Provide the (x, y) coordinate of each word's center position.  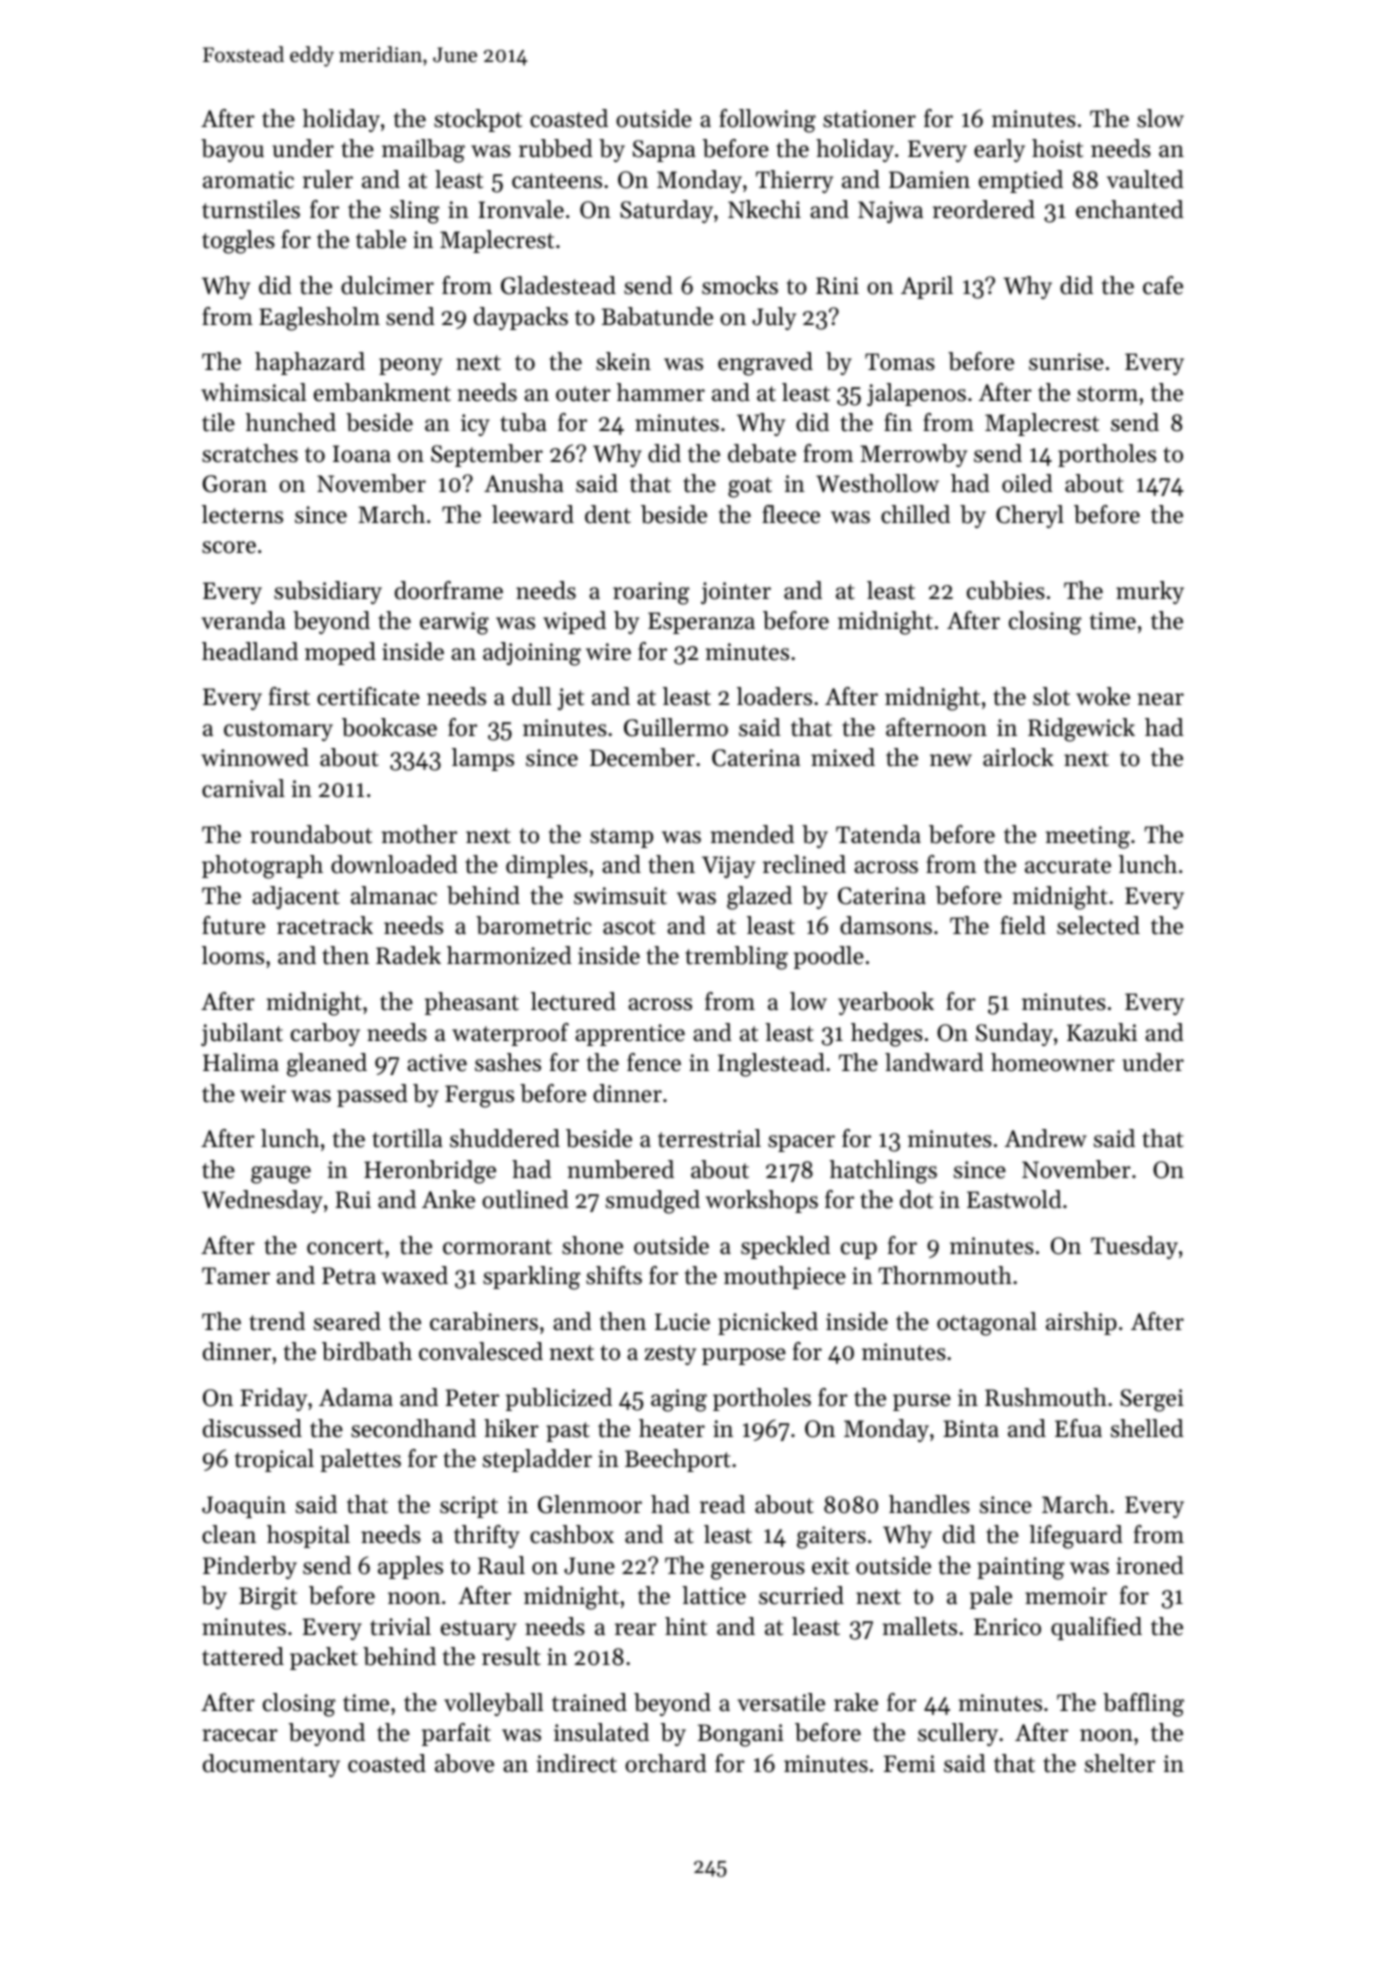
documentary (271, 1765)
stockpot (478, 120)
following (767, 121)
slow (1160, 118)
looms (233, 955)
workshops (762, 1201)
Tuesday (1134, 1247)
